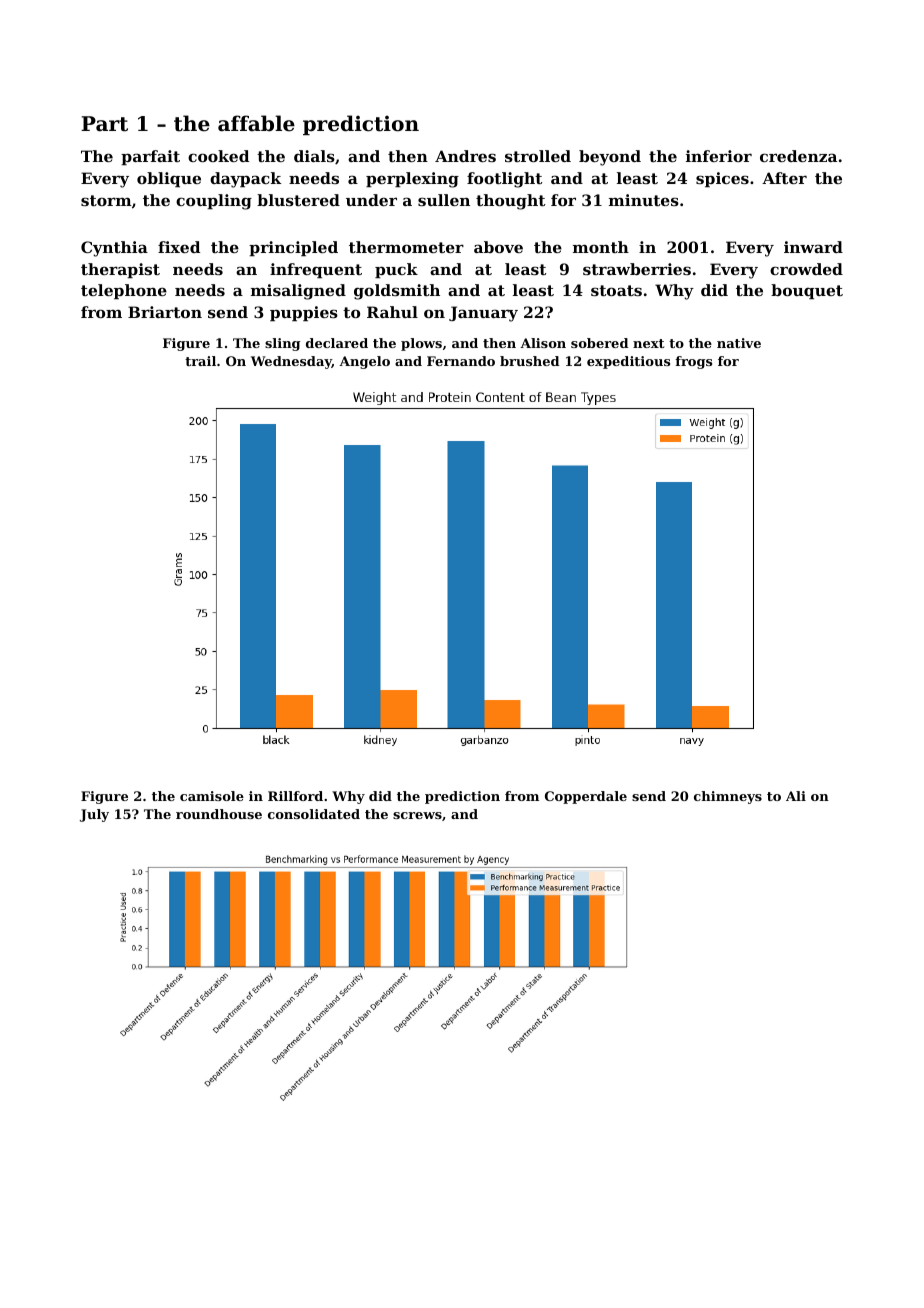  What do you see at coordinates (200, 361) in the screenshot?
I see `trail` at bounding box center [200, 361].
